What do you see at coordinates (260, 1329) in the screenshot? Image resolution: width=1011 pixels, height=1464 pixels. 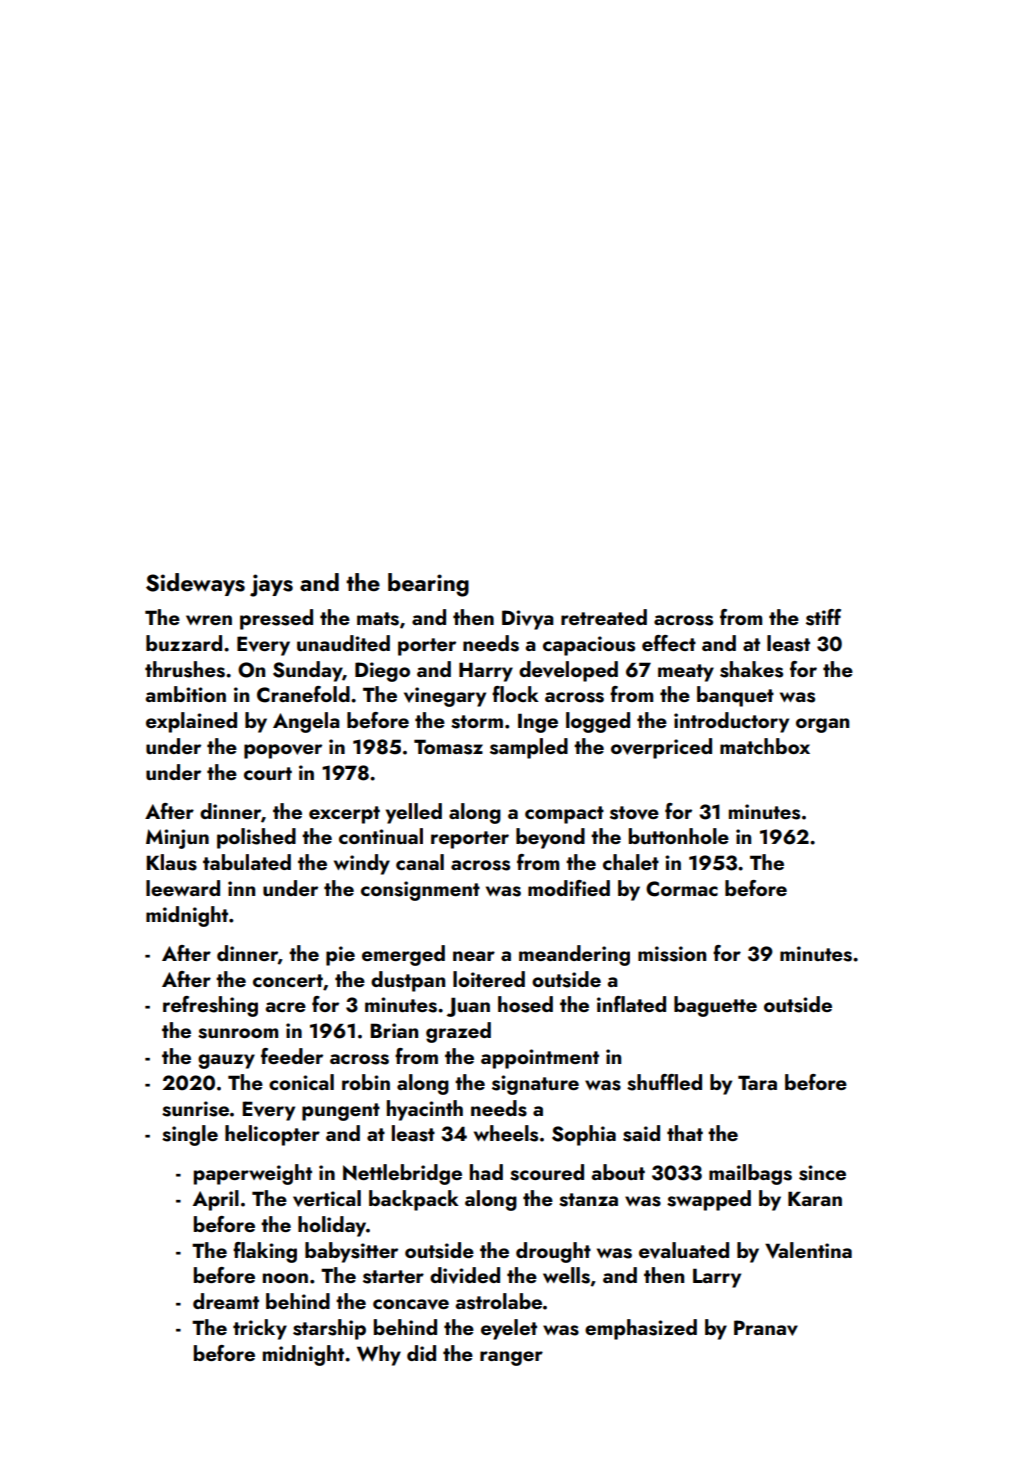 I see `tricky` at bounding box center [260, 1329].
